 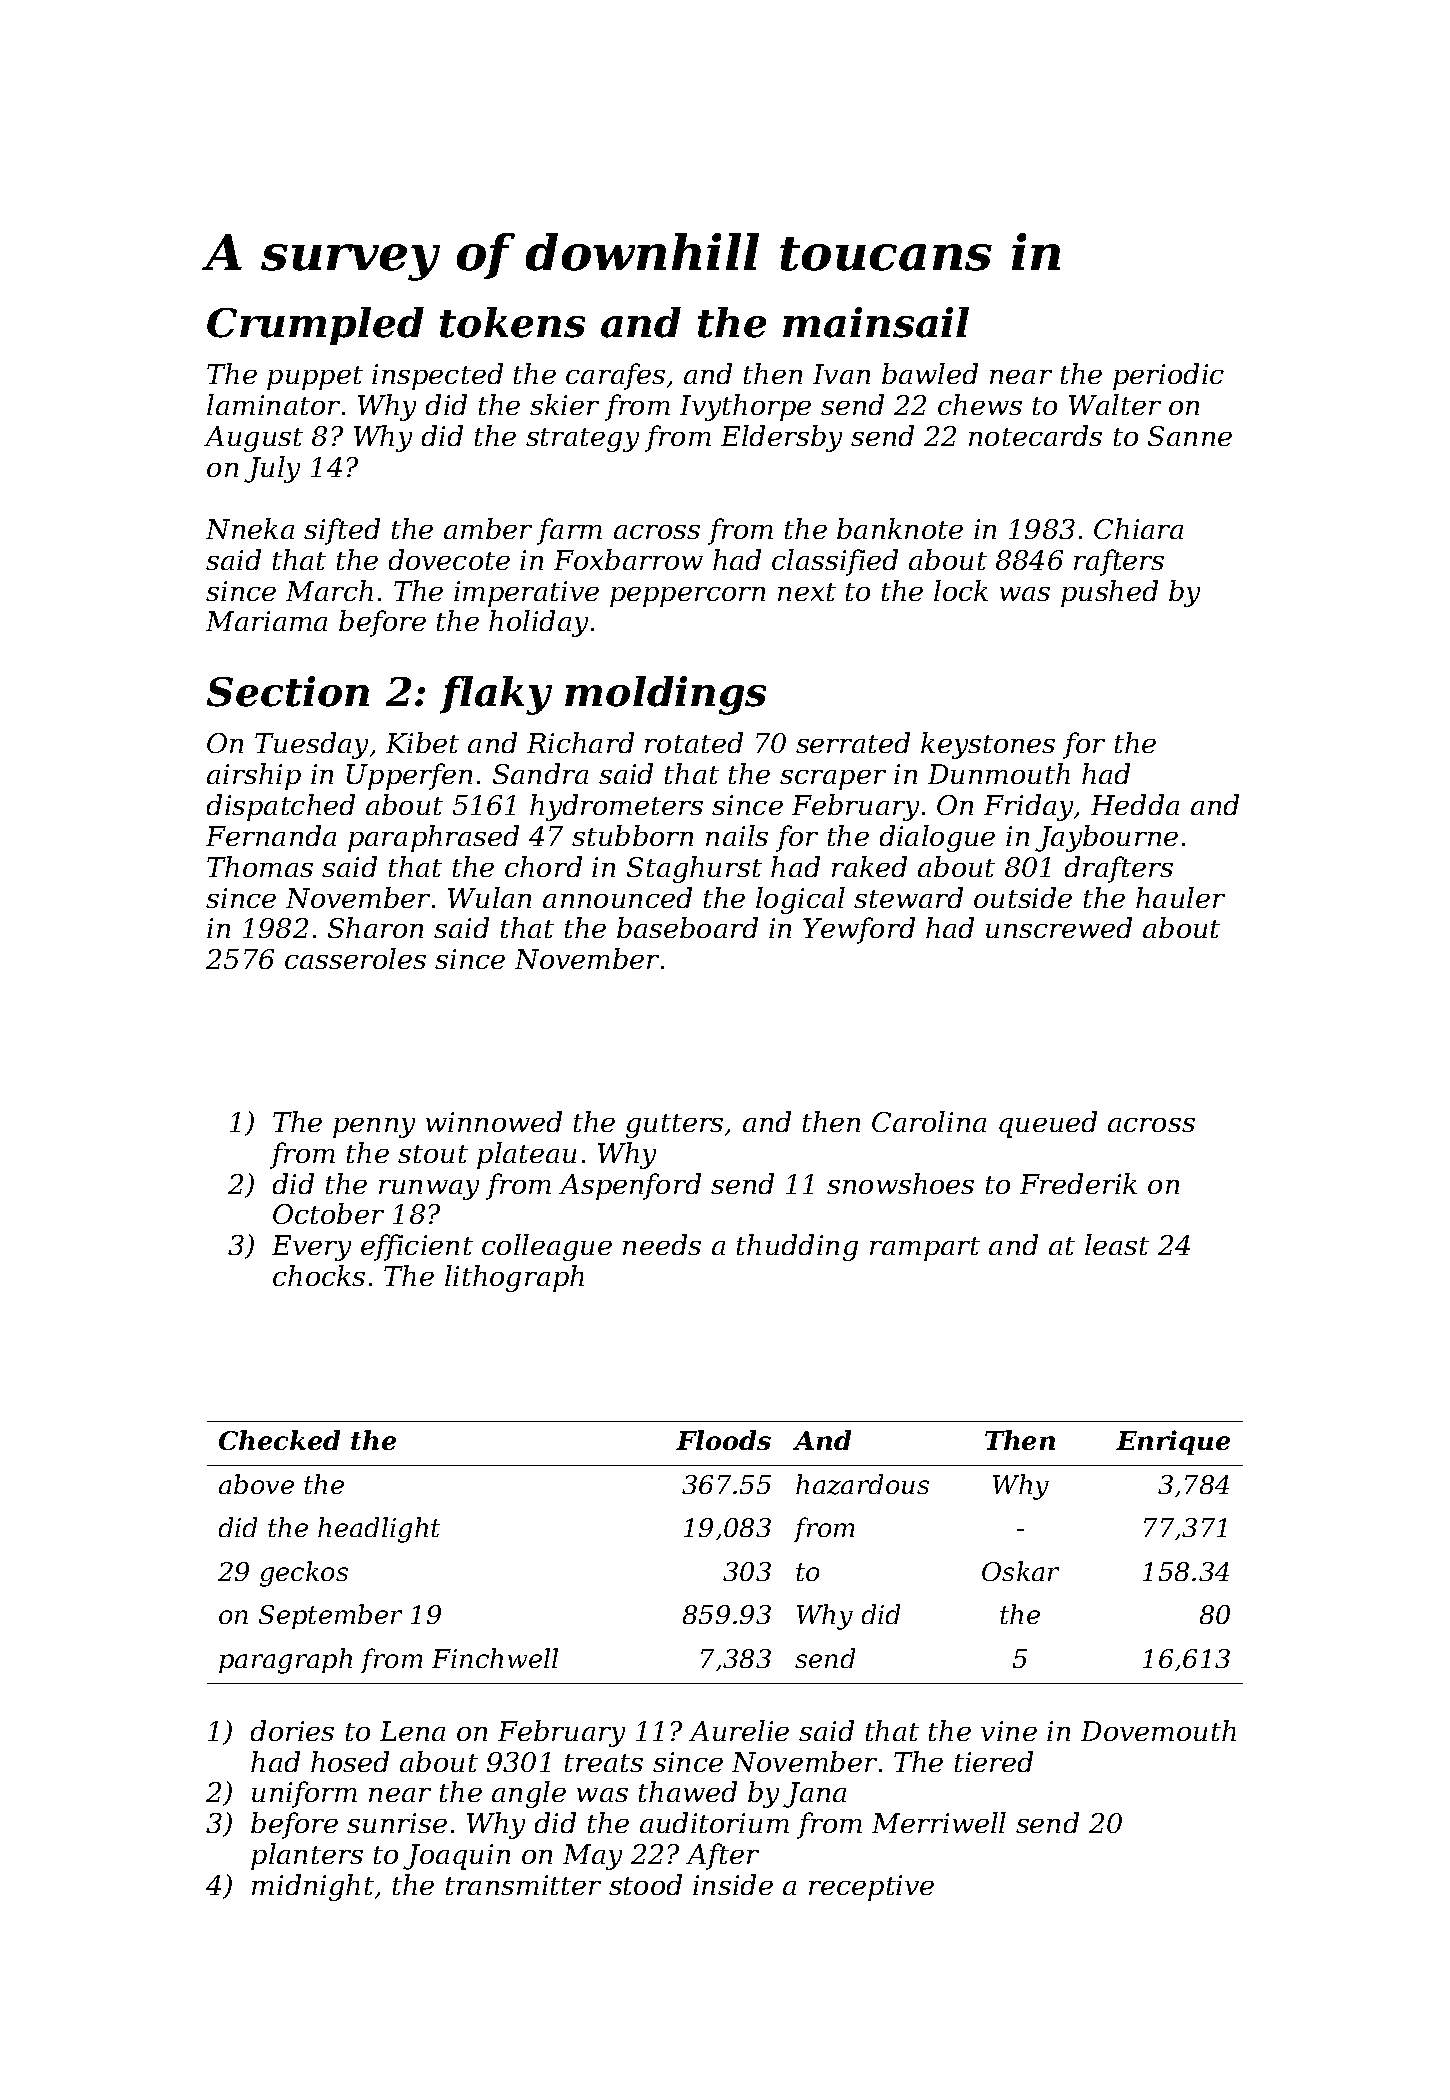 I want to click on periodic, so click(x=1168, y=376).
